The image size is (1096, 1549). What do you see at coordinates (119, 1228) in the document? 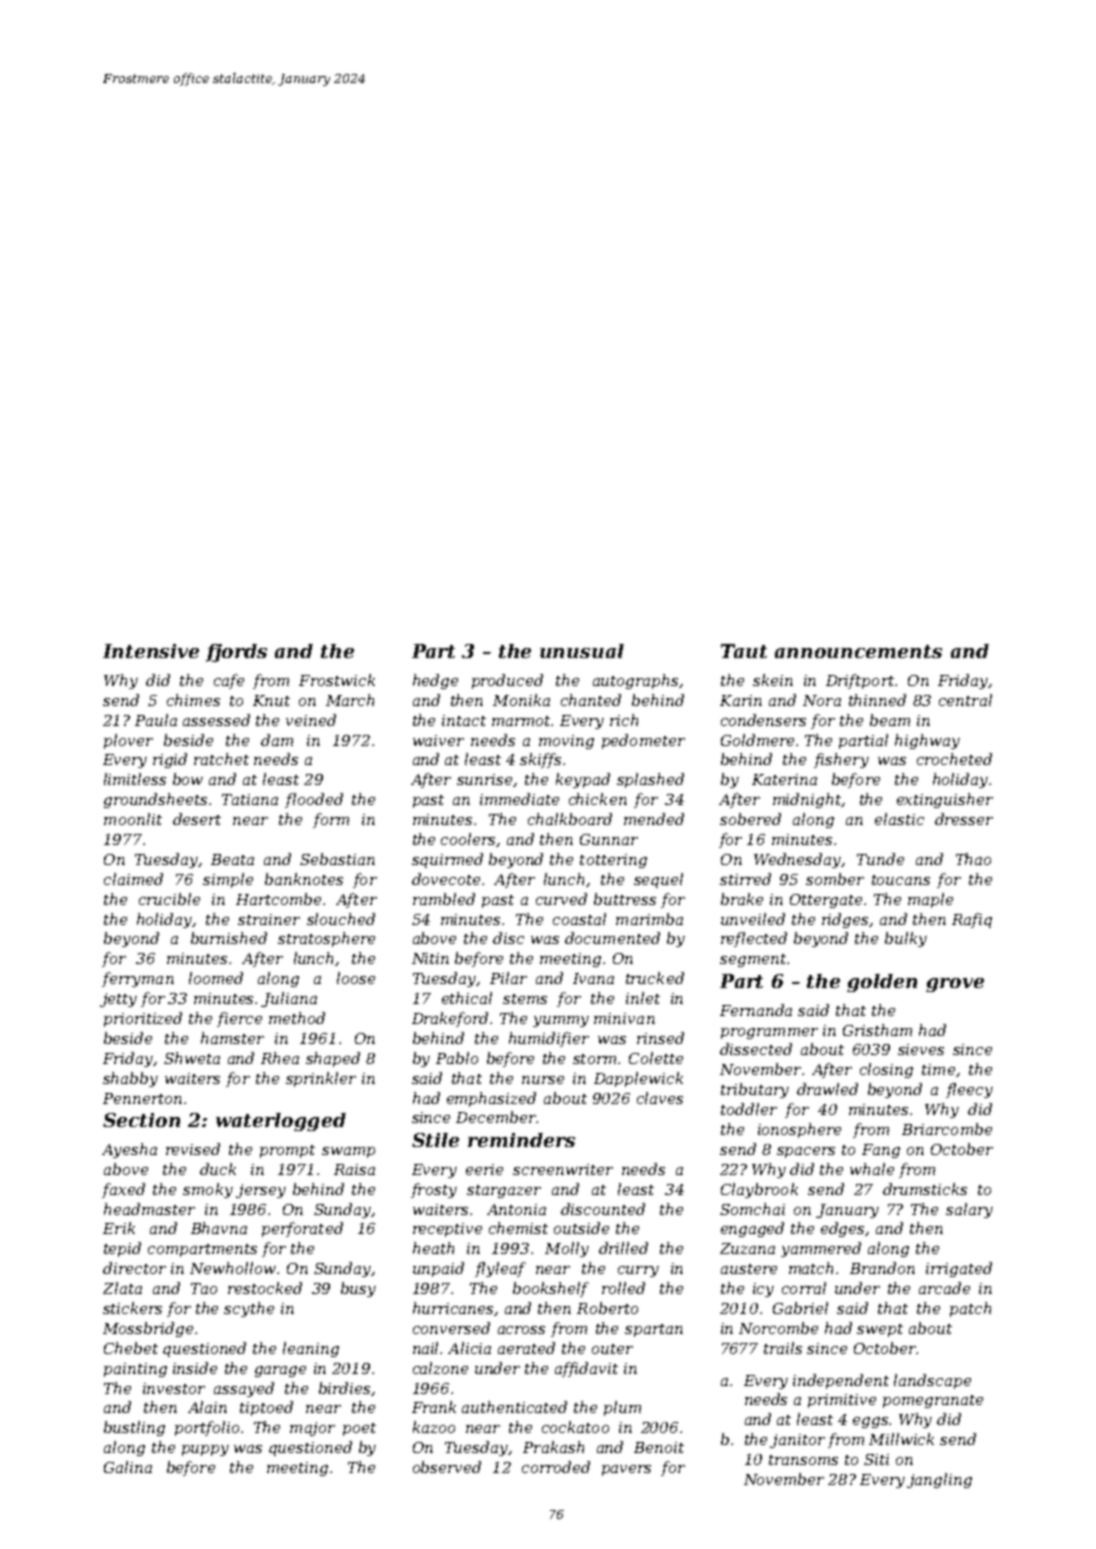
I see `Erik` at bounding box center [119, 1228].
